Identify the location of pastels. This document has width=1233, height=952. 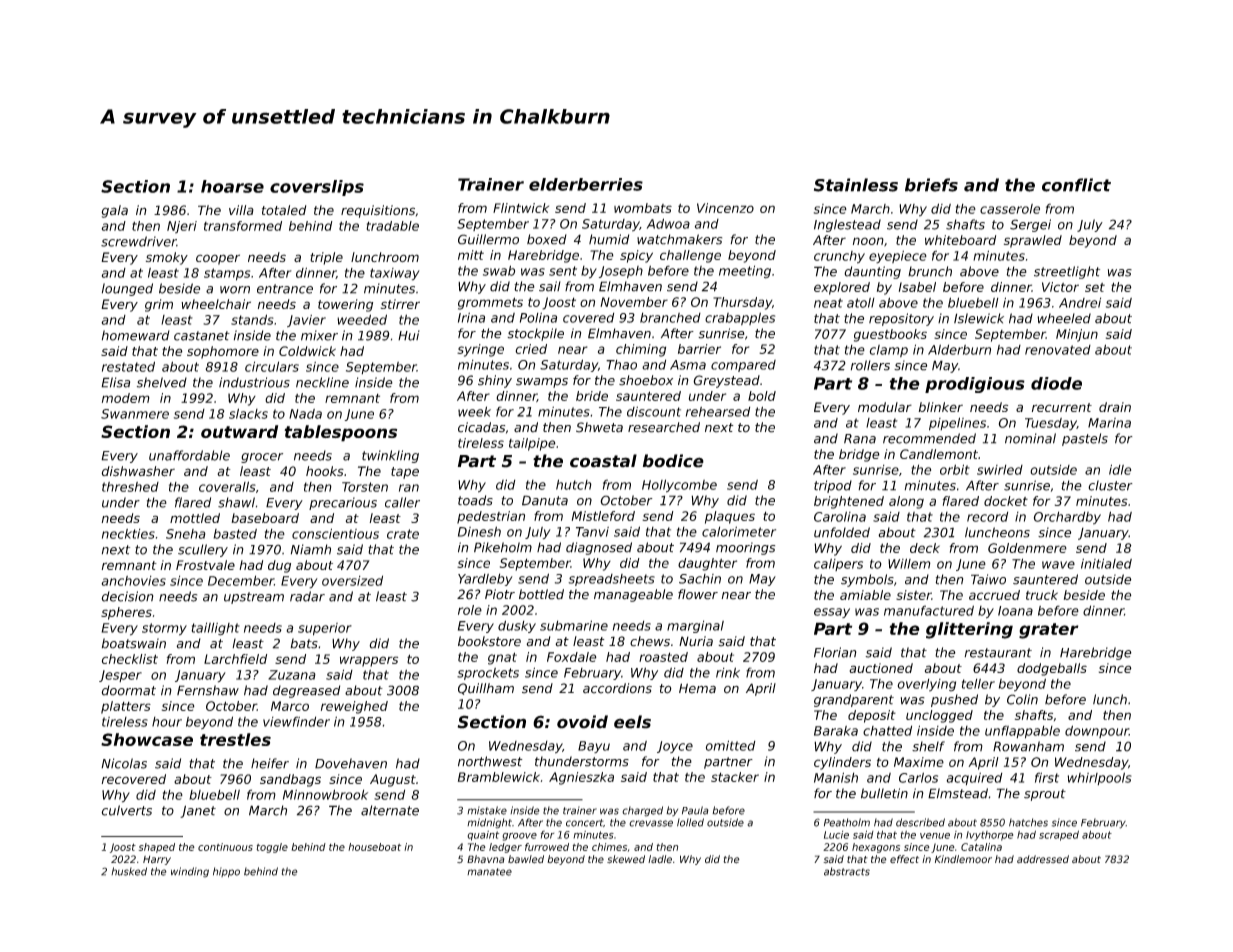
(1085, 439).
